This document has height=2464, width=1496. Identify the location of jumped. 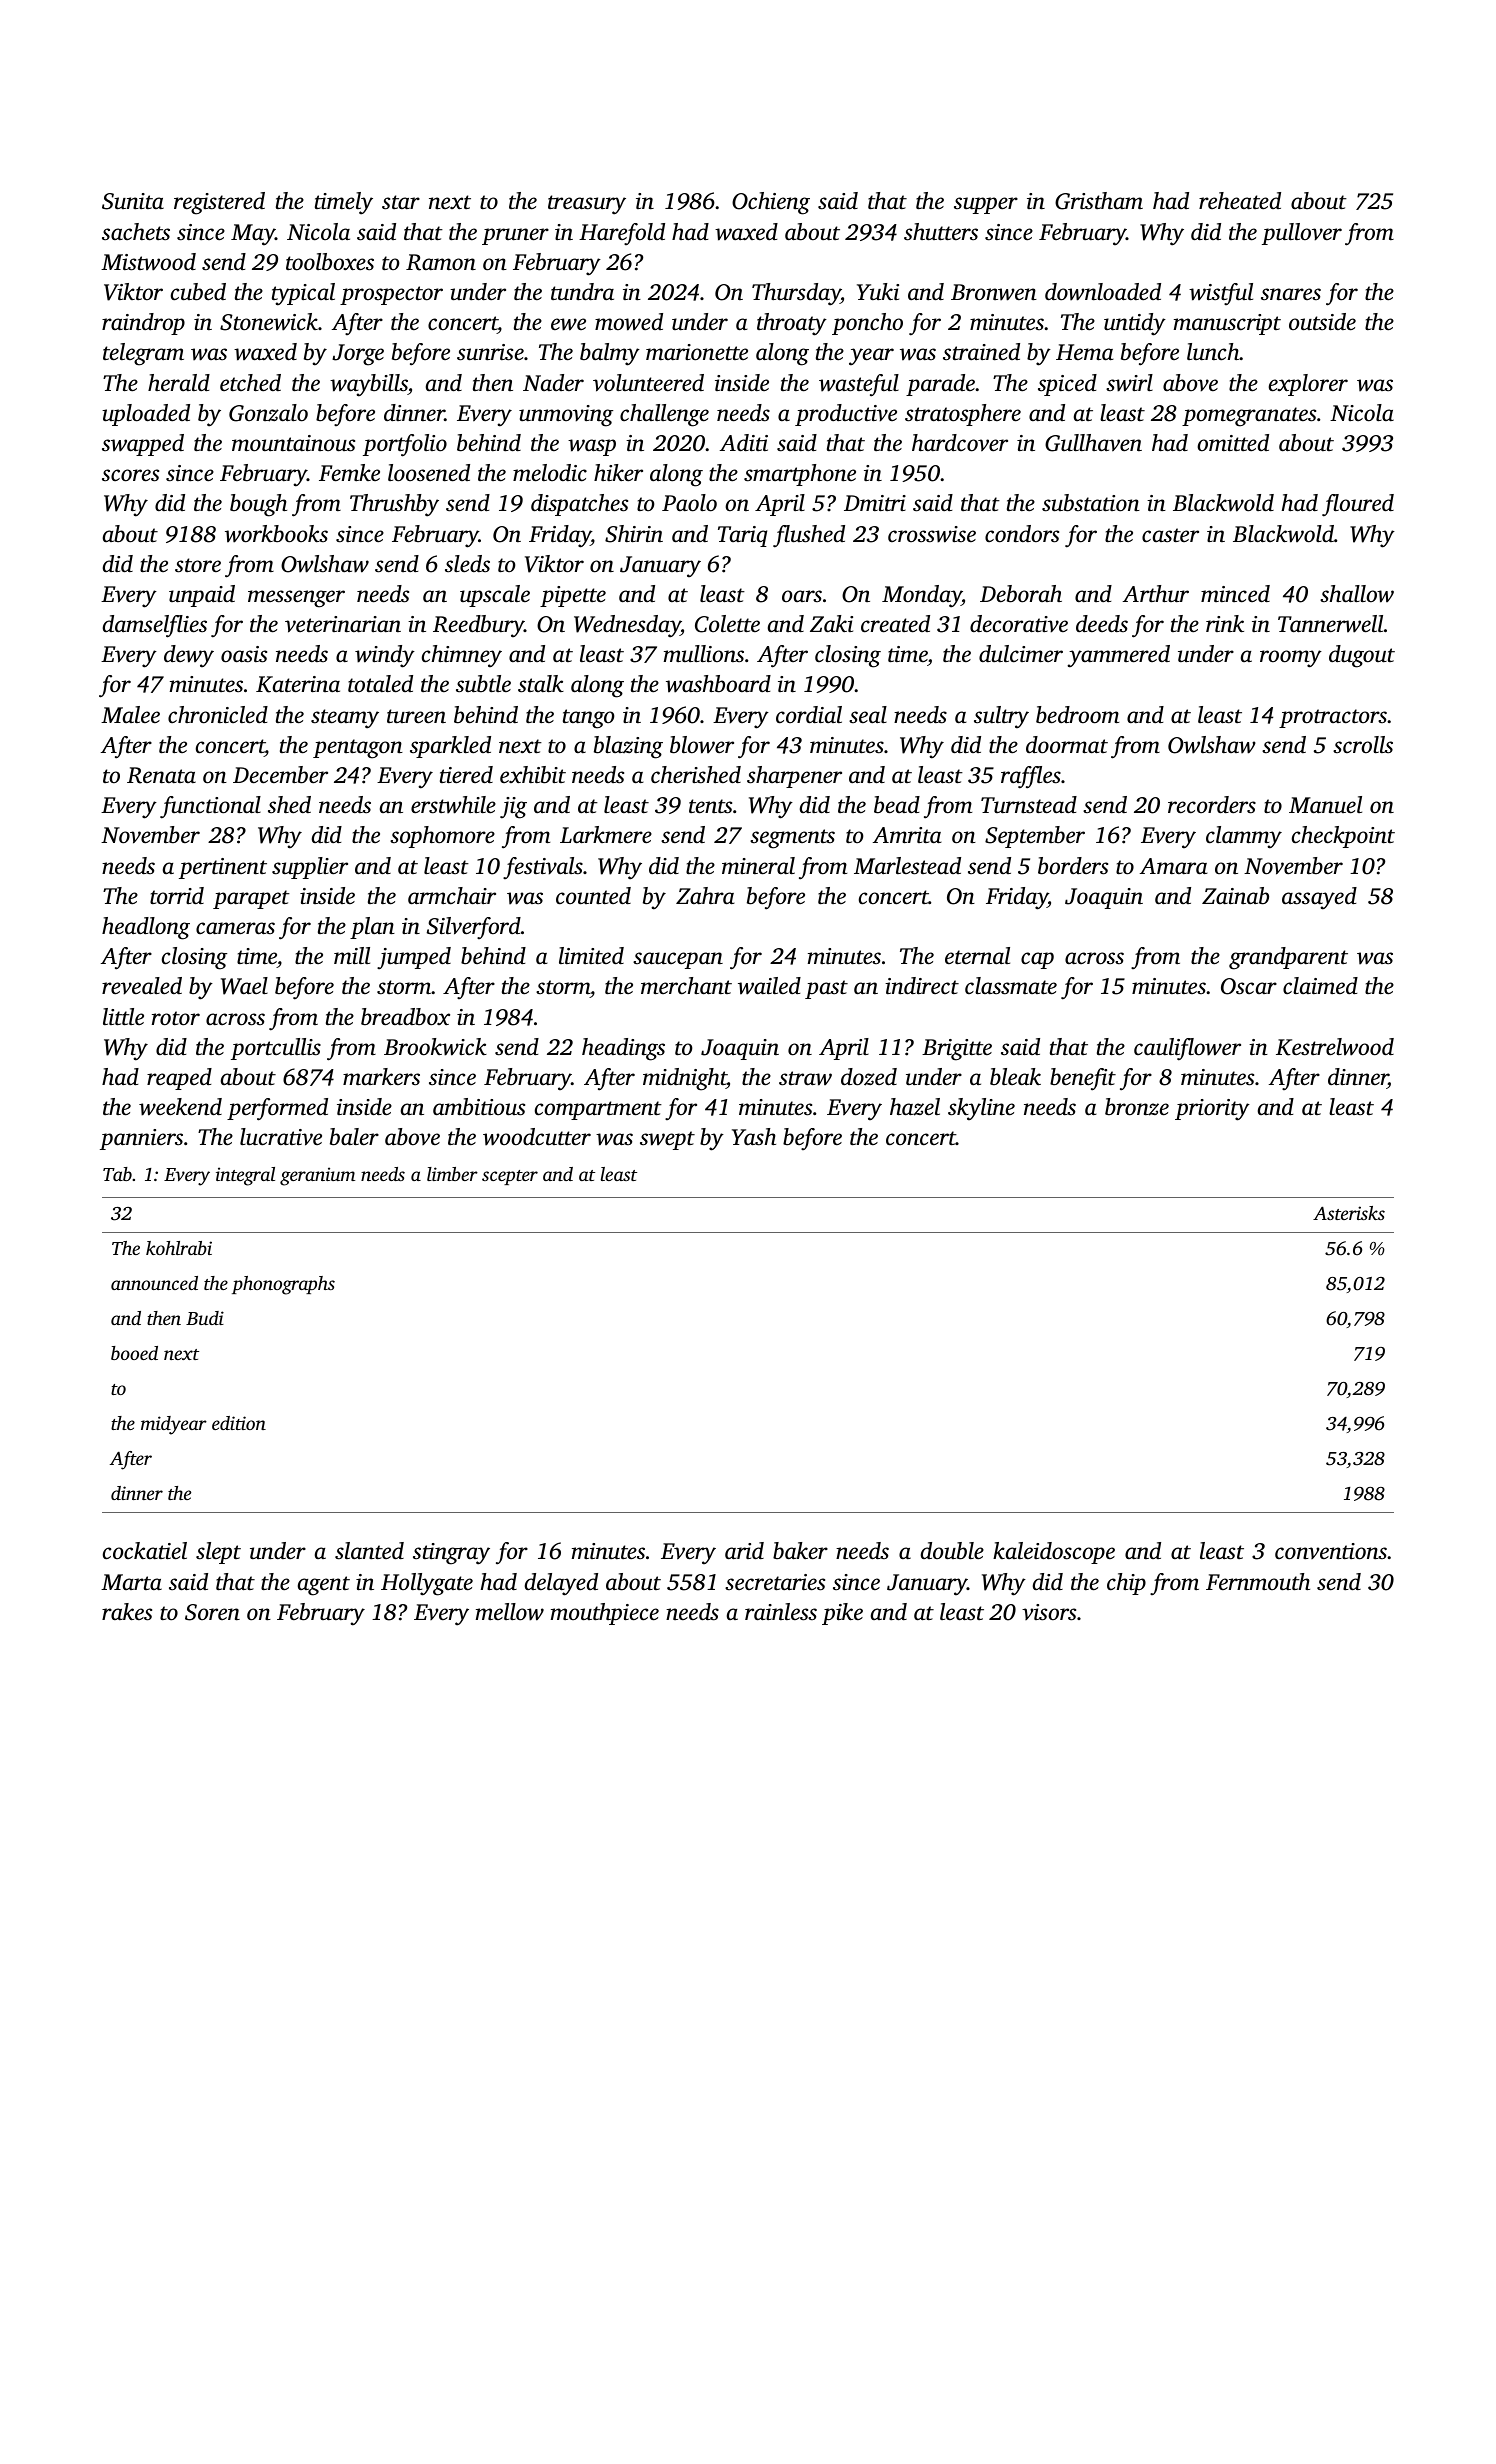
(414, 958).
